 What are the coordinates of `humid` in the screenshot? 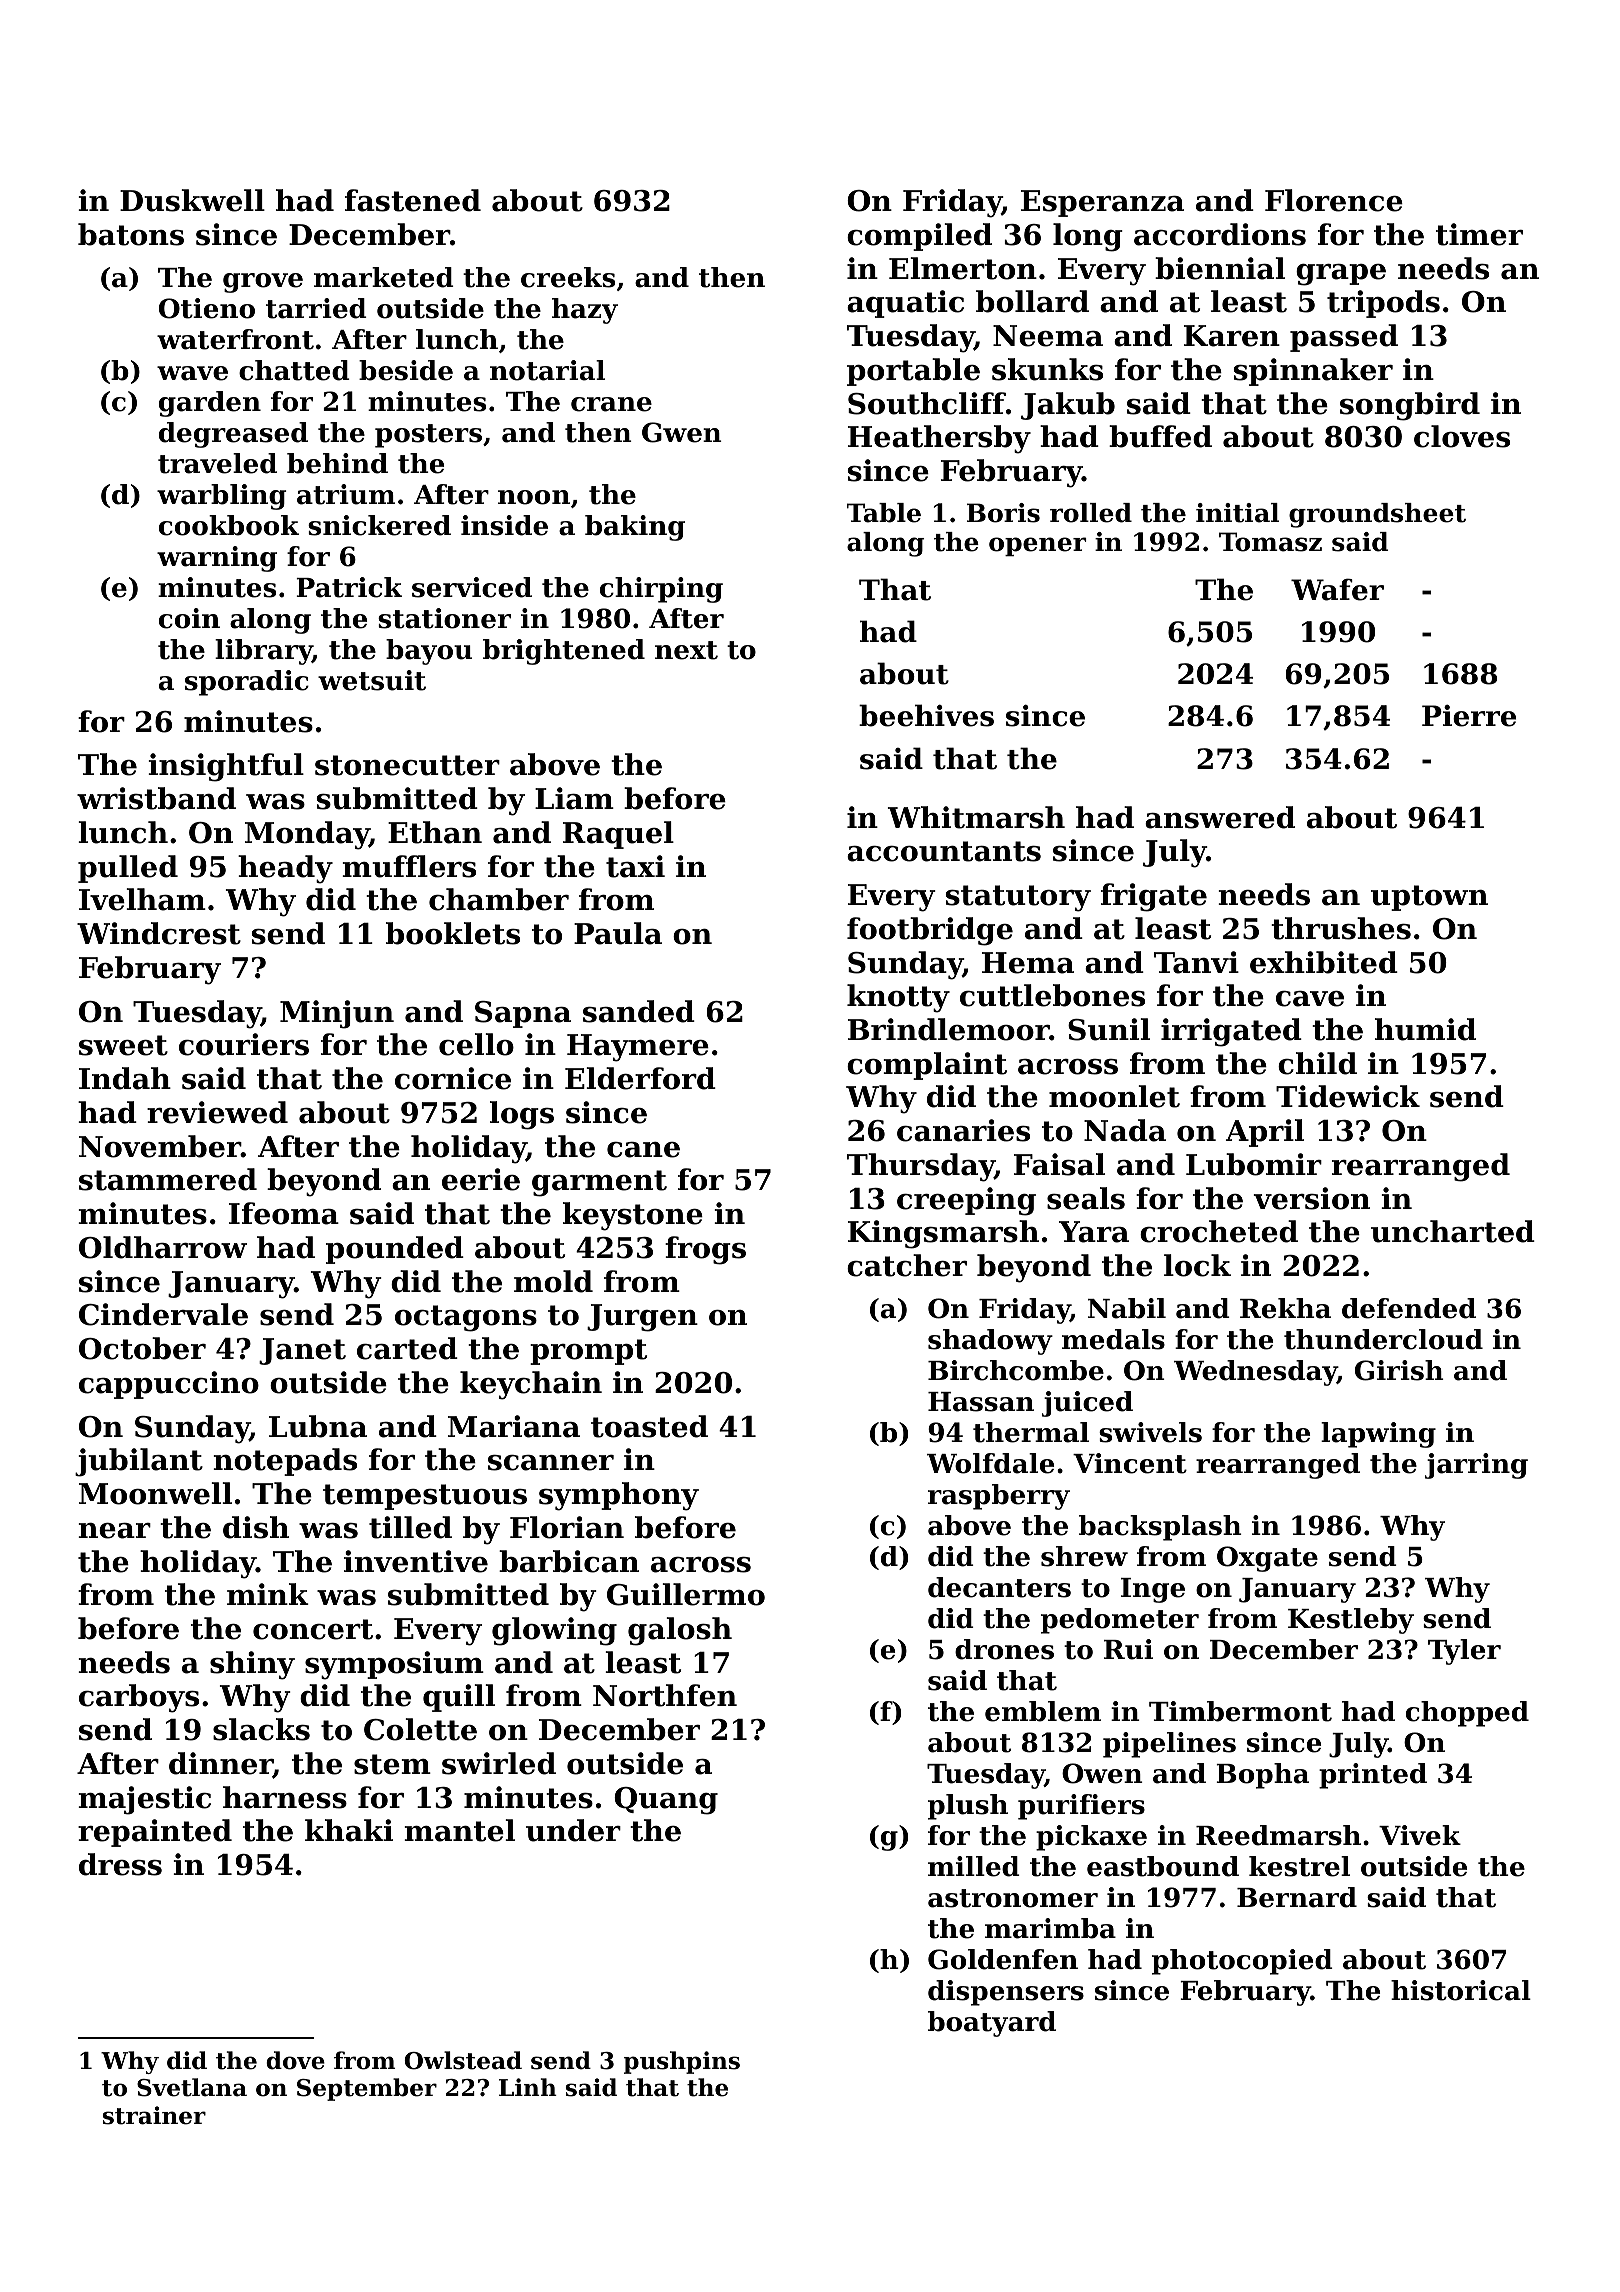 It's located at (1425, 1029).
